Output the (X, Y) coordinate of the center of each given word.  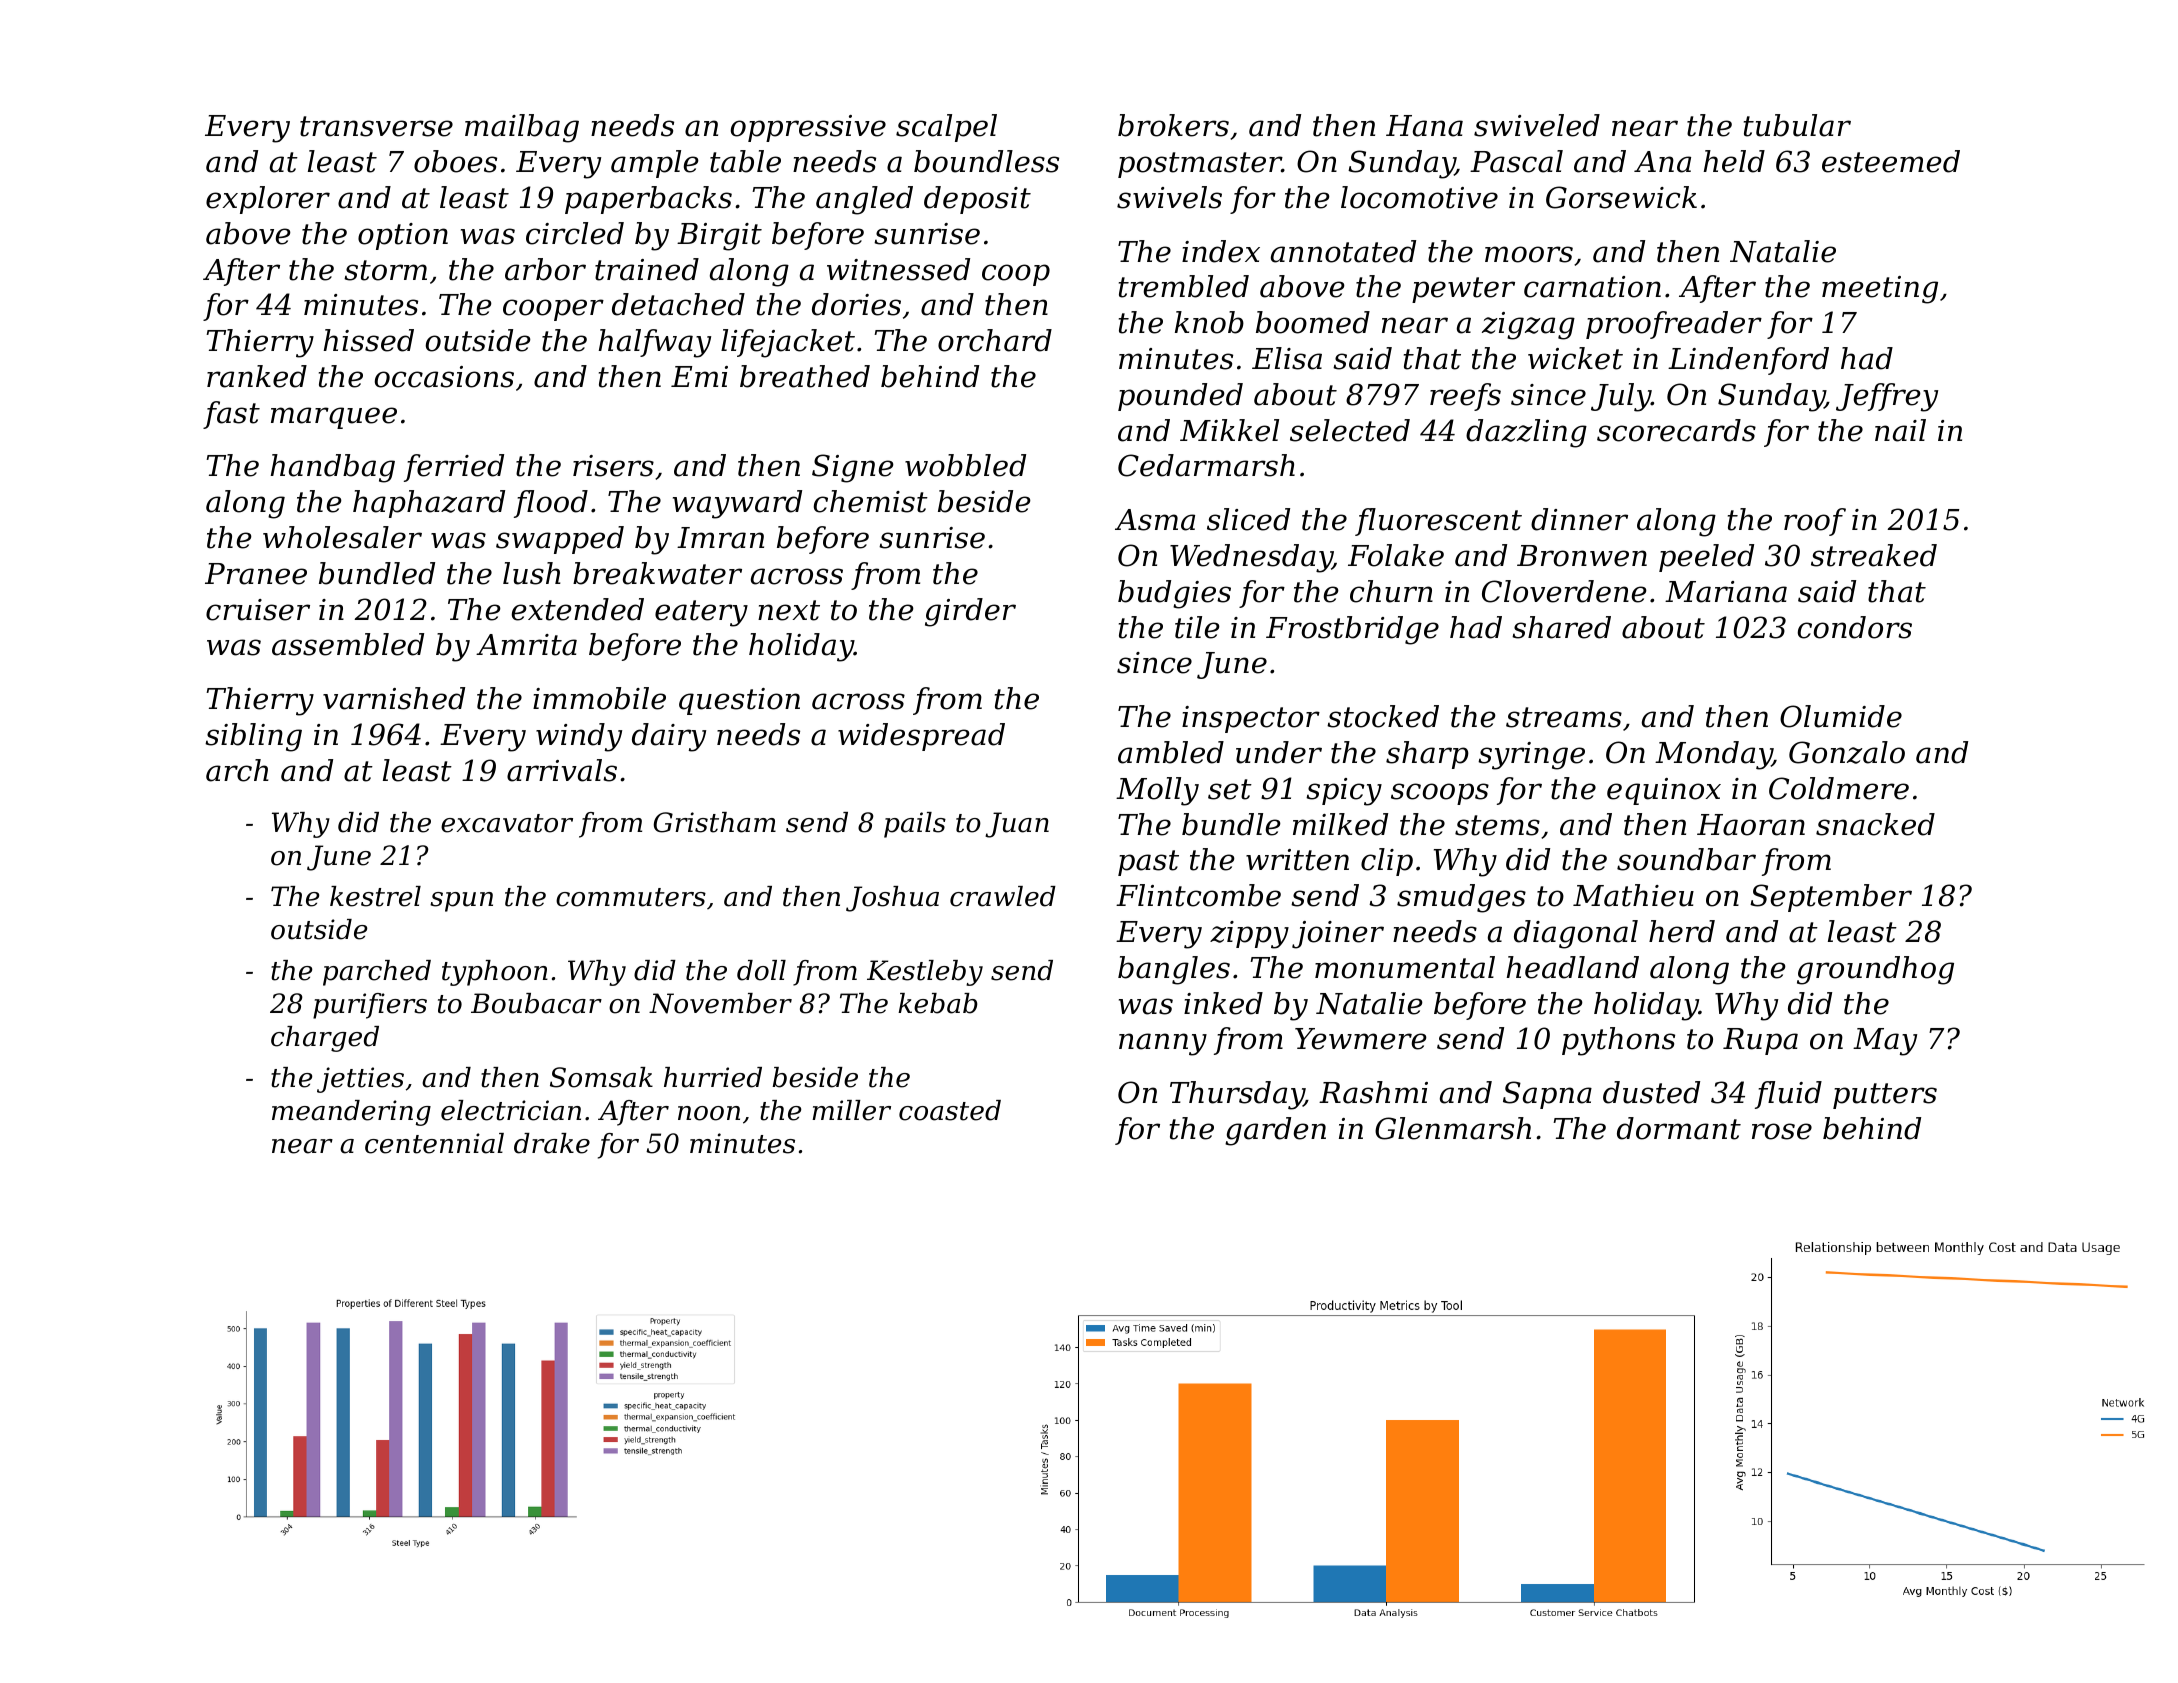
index (1221, 251)
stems (1497, 825)
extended (578, 609)
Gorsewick (1621, 197)
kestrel (375, 896)
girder (970, 612)
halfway (655, 343)
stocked (1383, 716)
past (1148, 863)
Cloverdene (1564, 591)
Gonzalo (1847, 752)
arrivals (562, 770)
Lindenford (1748, 361)
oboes (455, 161)
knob (1209, 322)
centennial (434, 1143)
